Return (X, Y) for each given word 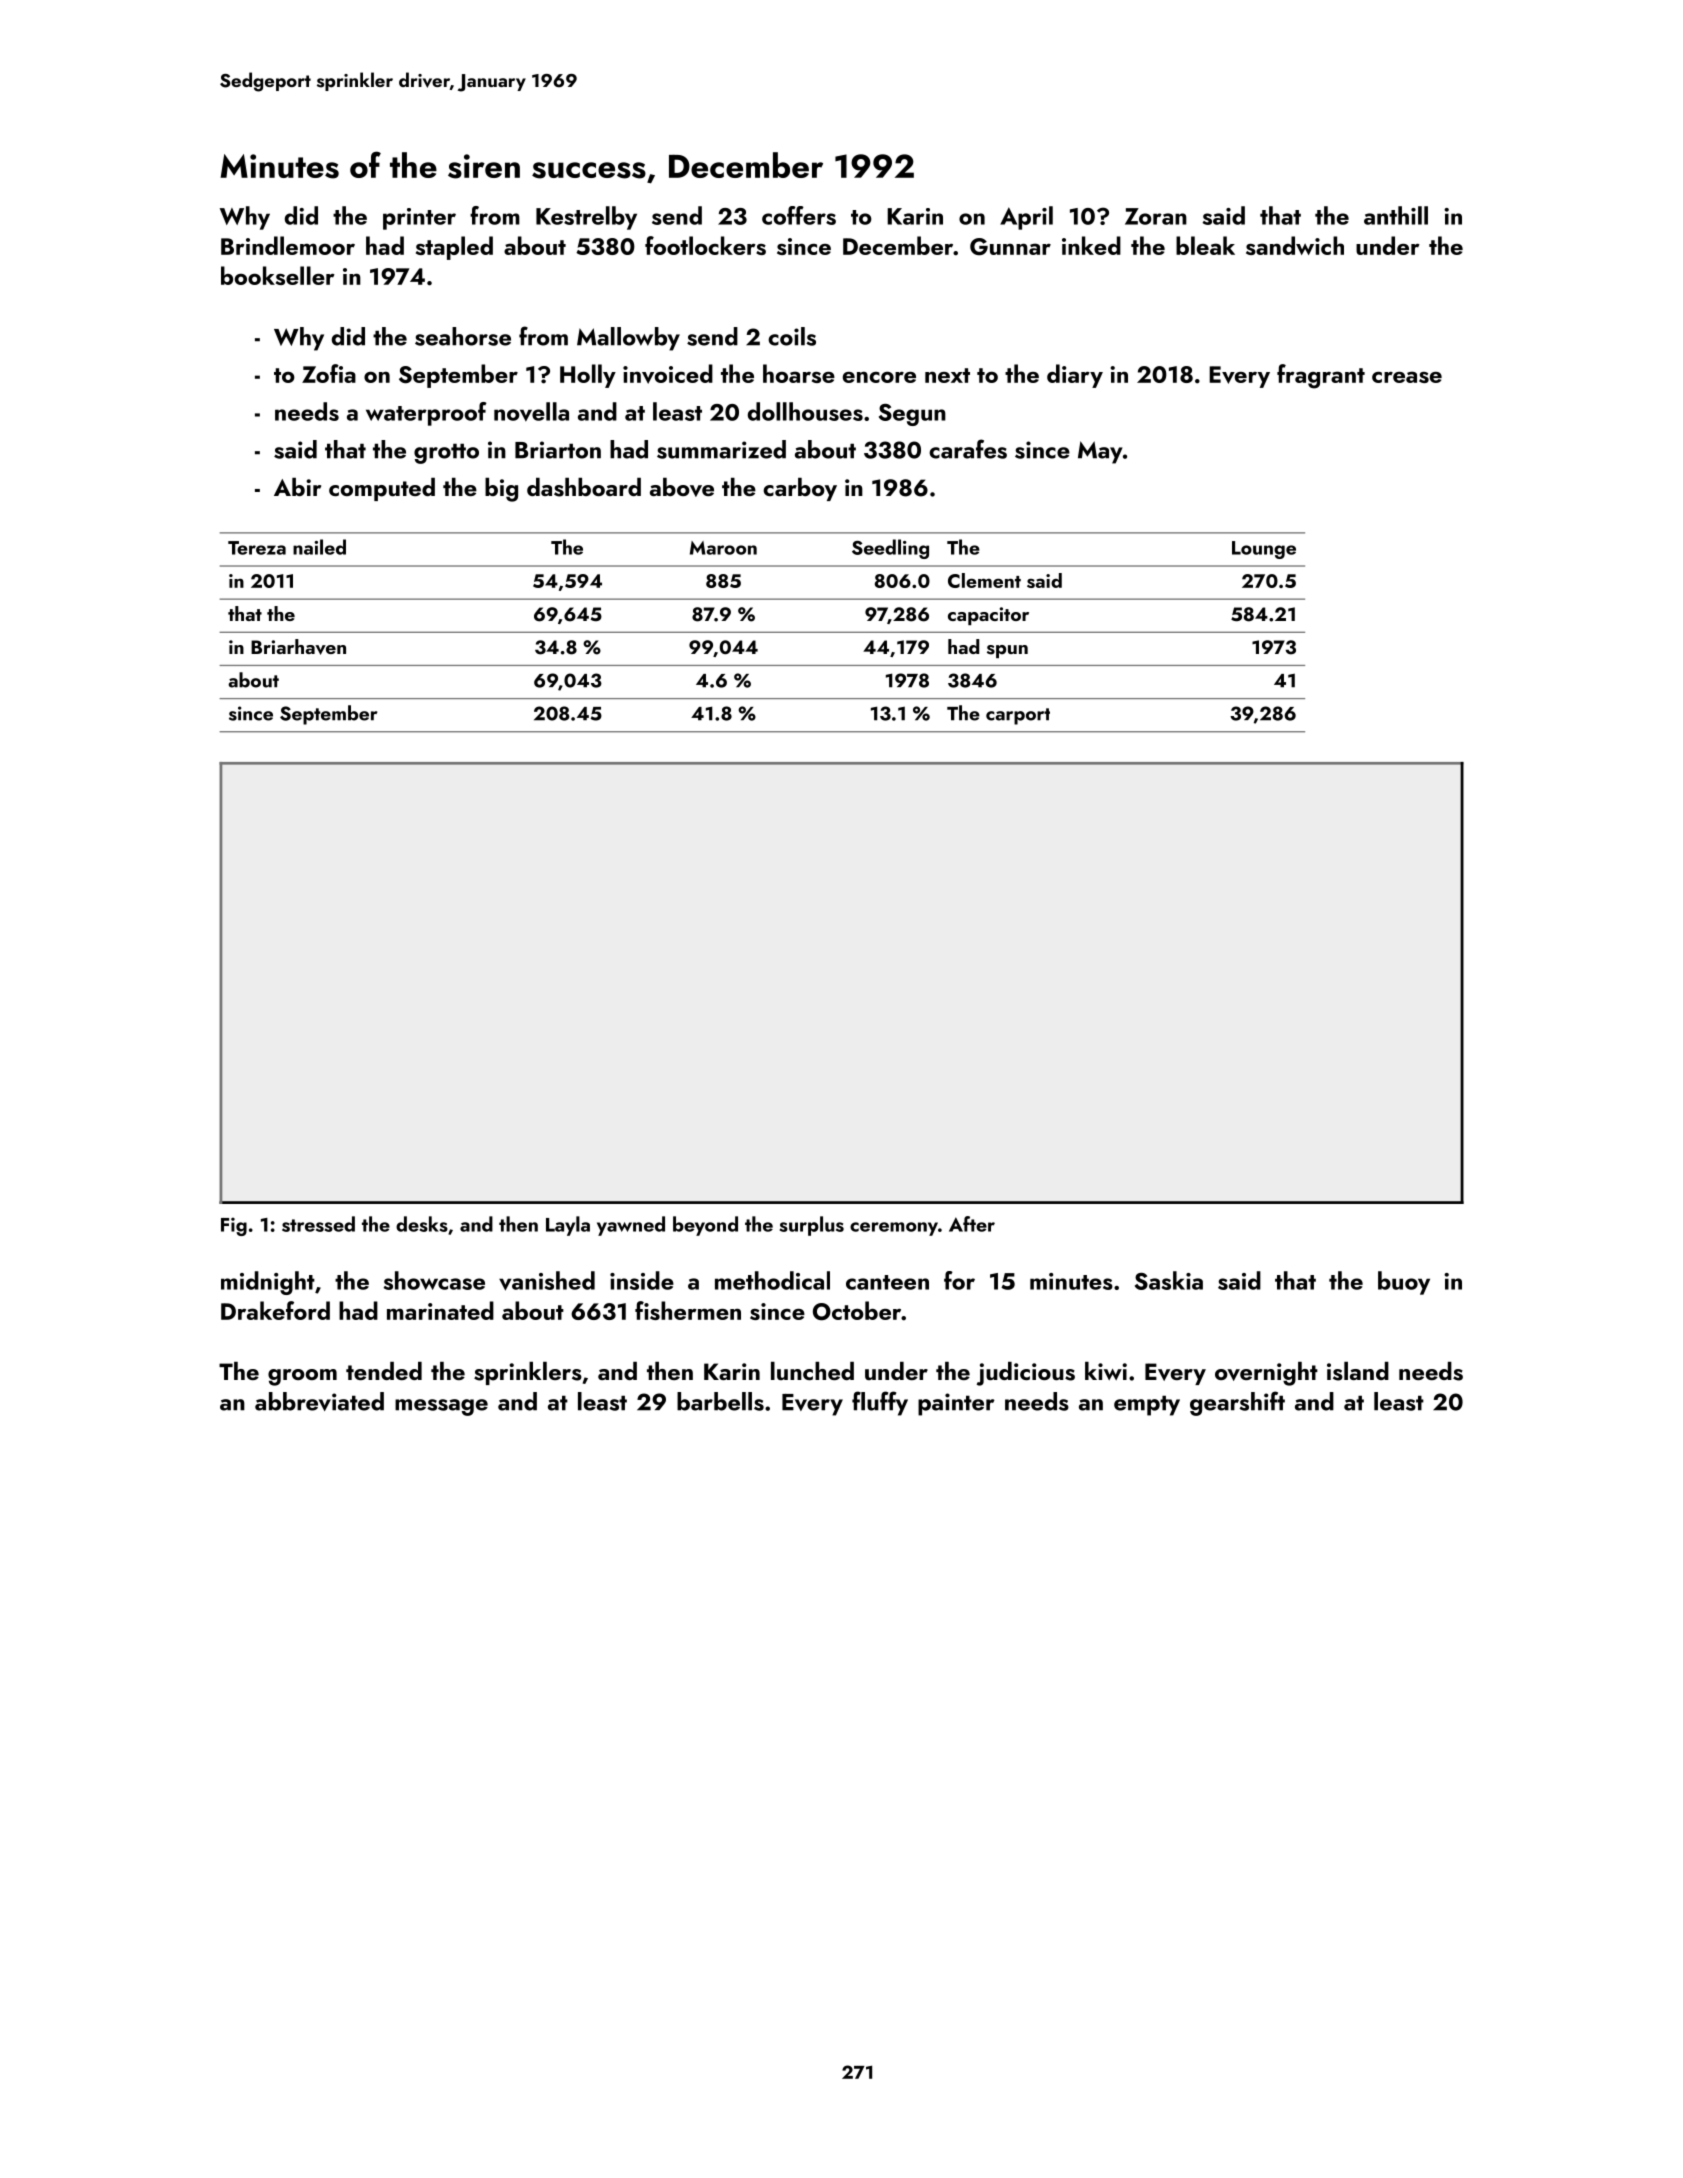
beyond (705, 1226)
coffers (799, 215)
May (1100, 452)
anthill (1396, 215)
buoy (1404, 1283)
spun (1007, 651)
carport (1018, 716)
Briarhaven (298, 647)
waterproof (426, 414)
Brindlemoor (288, 245)
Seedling (890, 549)
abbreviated (319, 1401)
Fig (234, 1226)
